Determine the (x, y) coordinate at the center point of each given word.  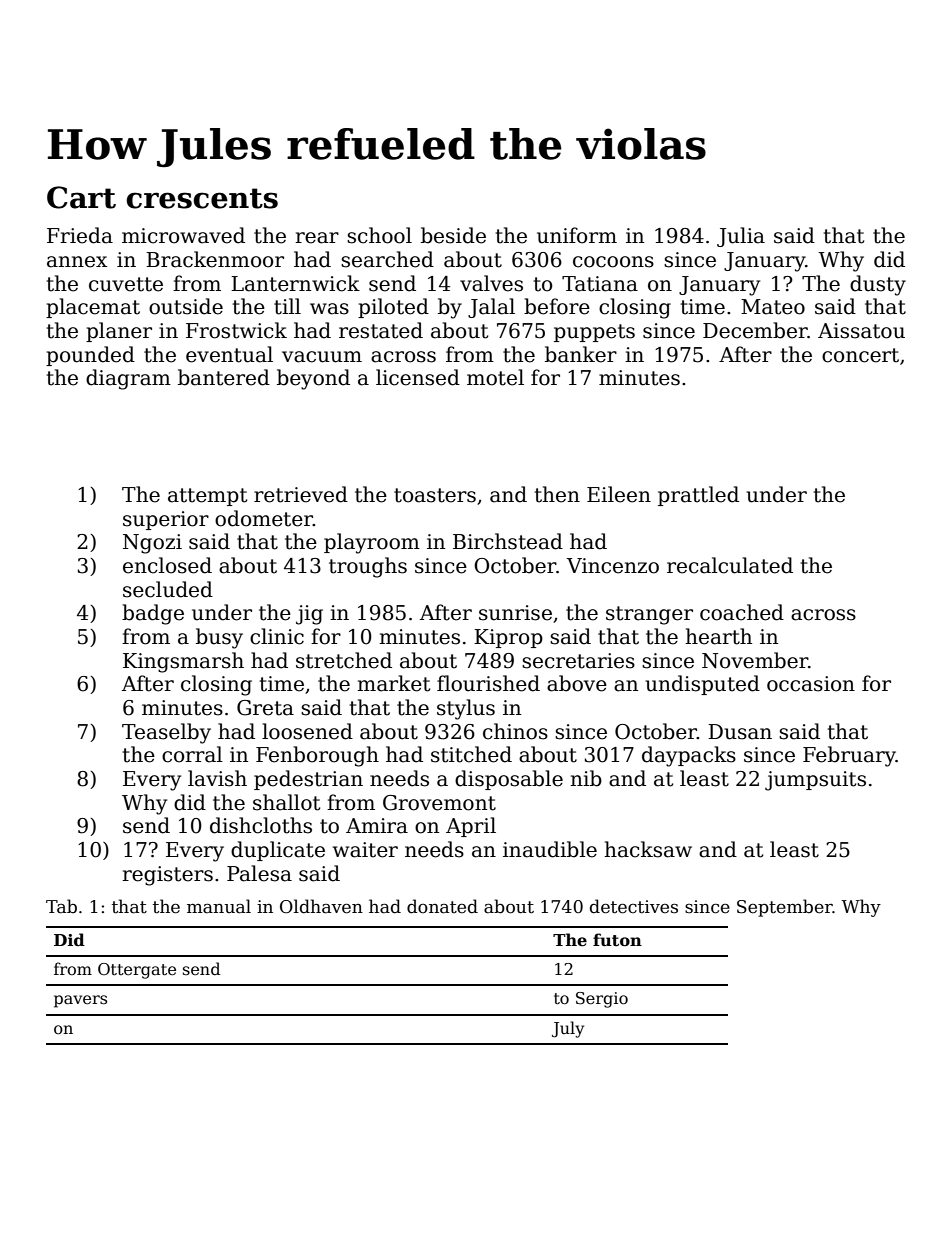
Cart (81, 197)
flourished (488, 683)
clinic (277, 636)
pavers (80, 1001)
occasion (811, 684)
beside (453, 235)
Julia (741, 237)
